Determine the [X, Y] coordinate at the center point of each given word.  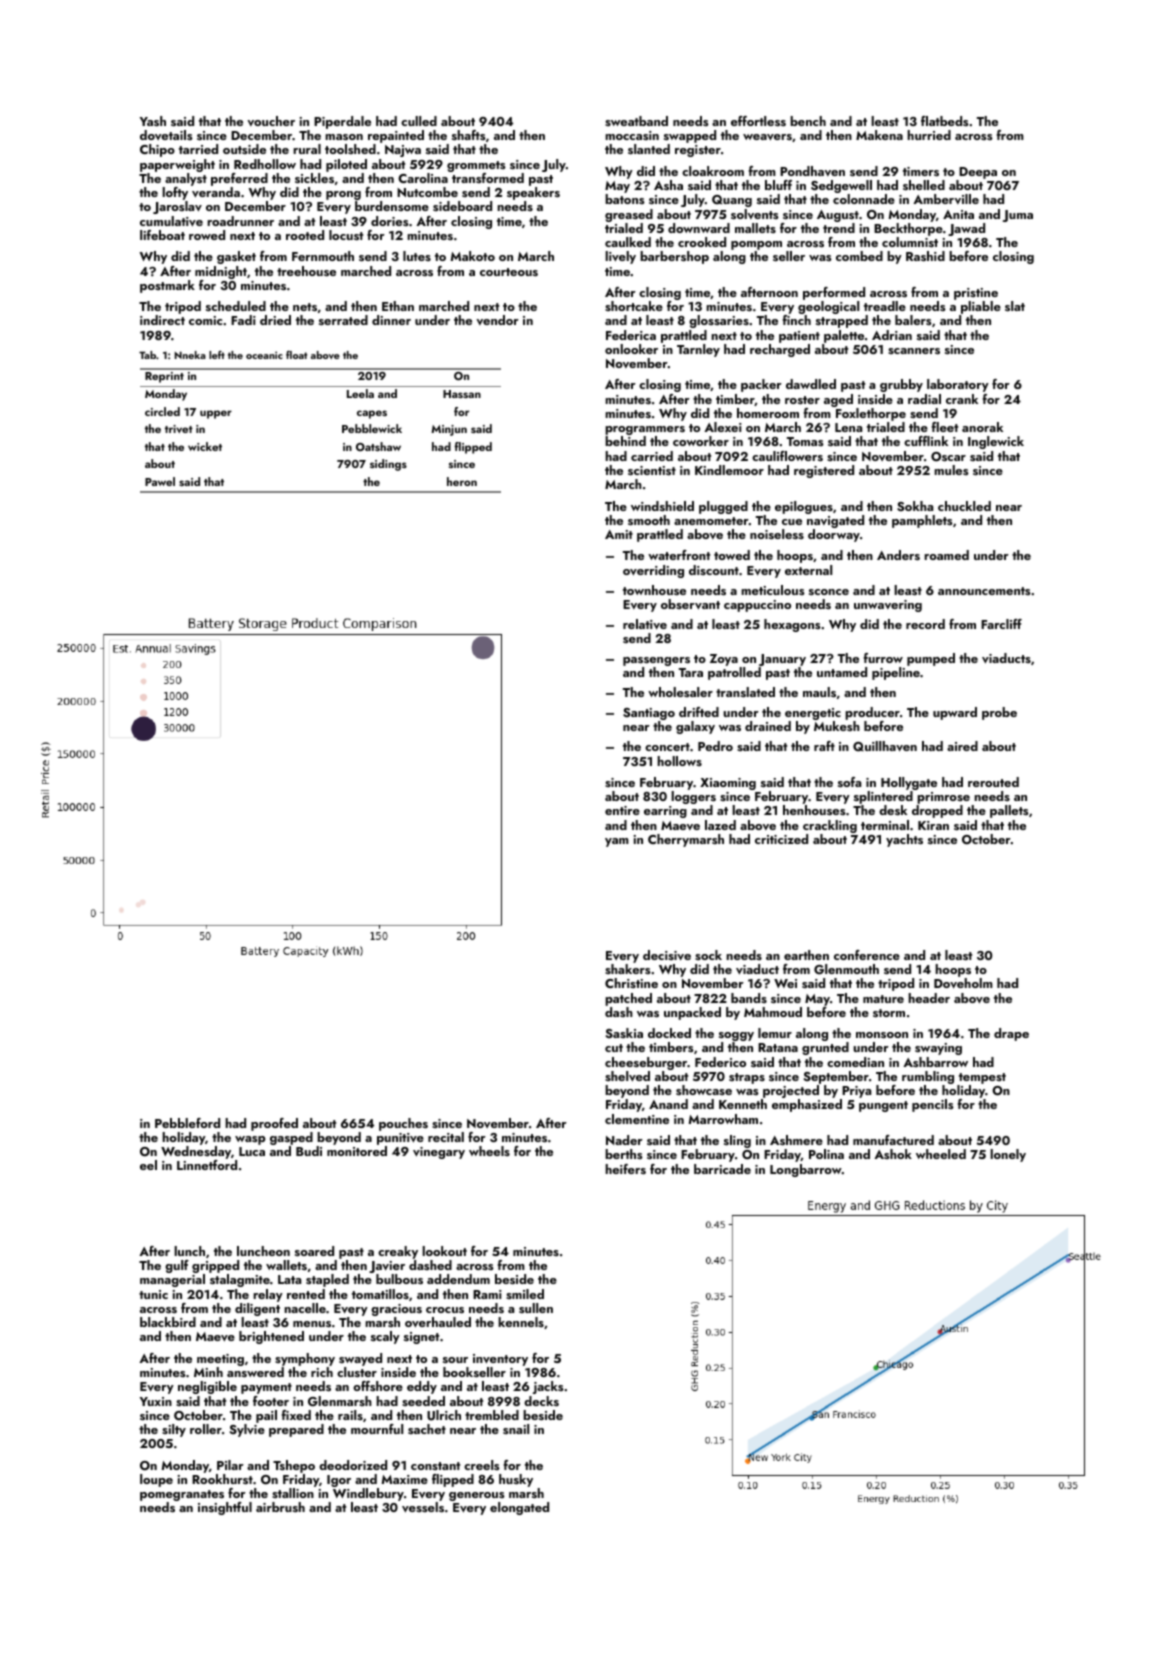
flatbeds [945, 121]
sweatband [636, 121]
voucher [271, 121]
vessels [423, 1507]
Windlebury [368, 1494]
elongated [519, 1508]
